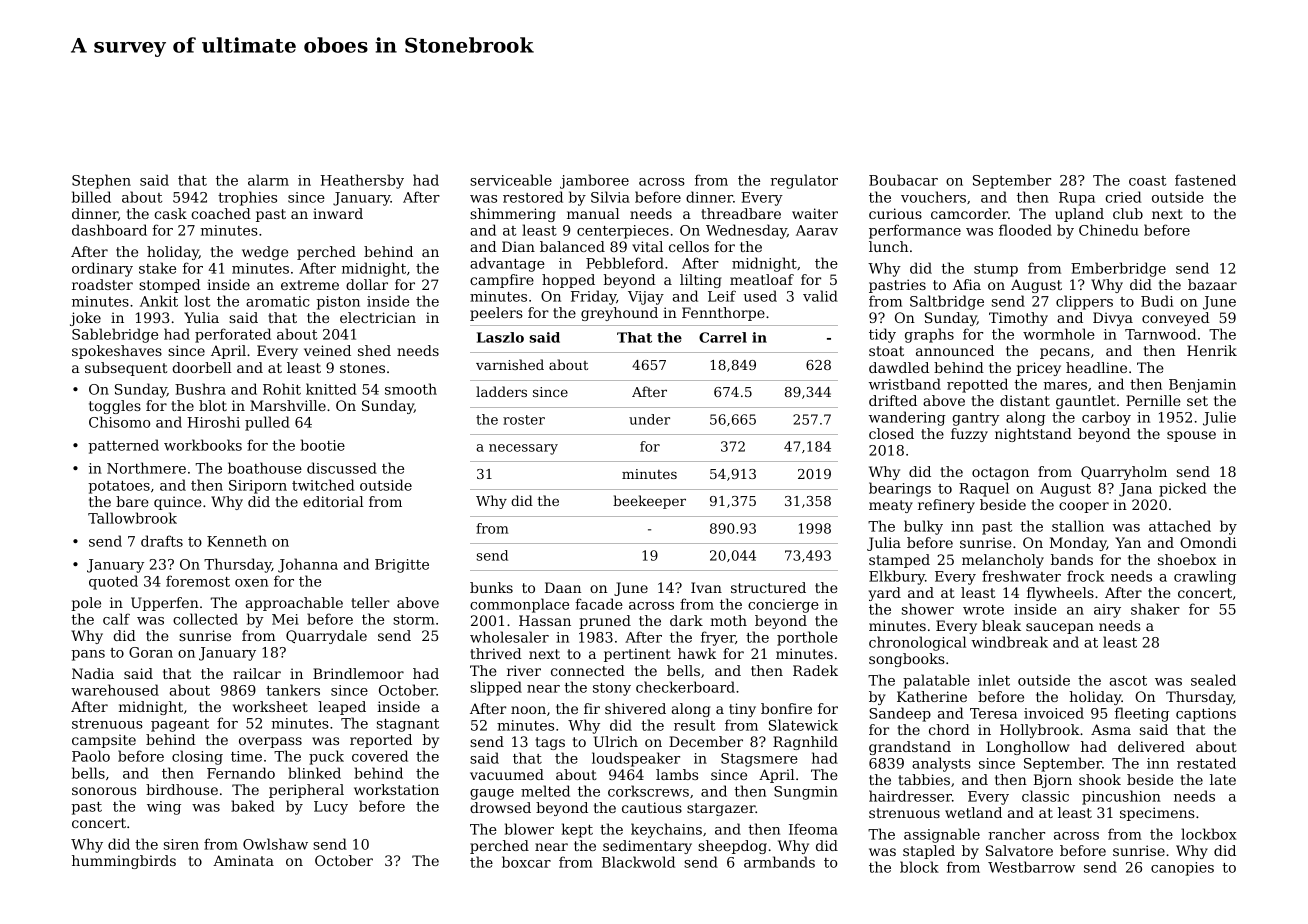 The width and height of the screenshot is (1308, 924). What do you see at coordinates (903, 180) in the screenshot?
I see `Boubacar` at bounding box center [903, 180].
